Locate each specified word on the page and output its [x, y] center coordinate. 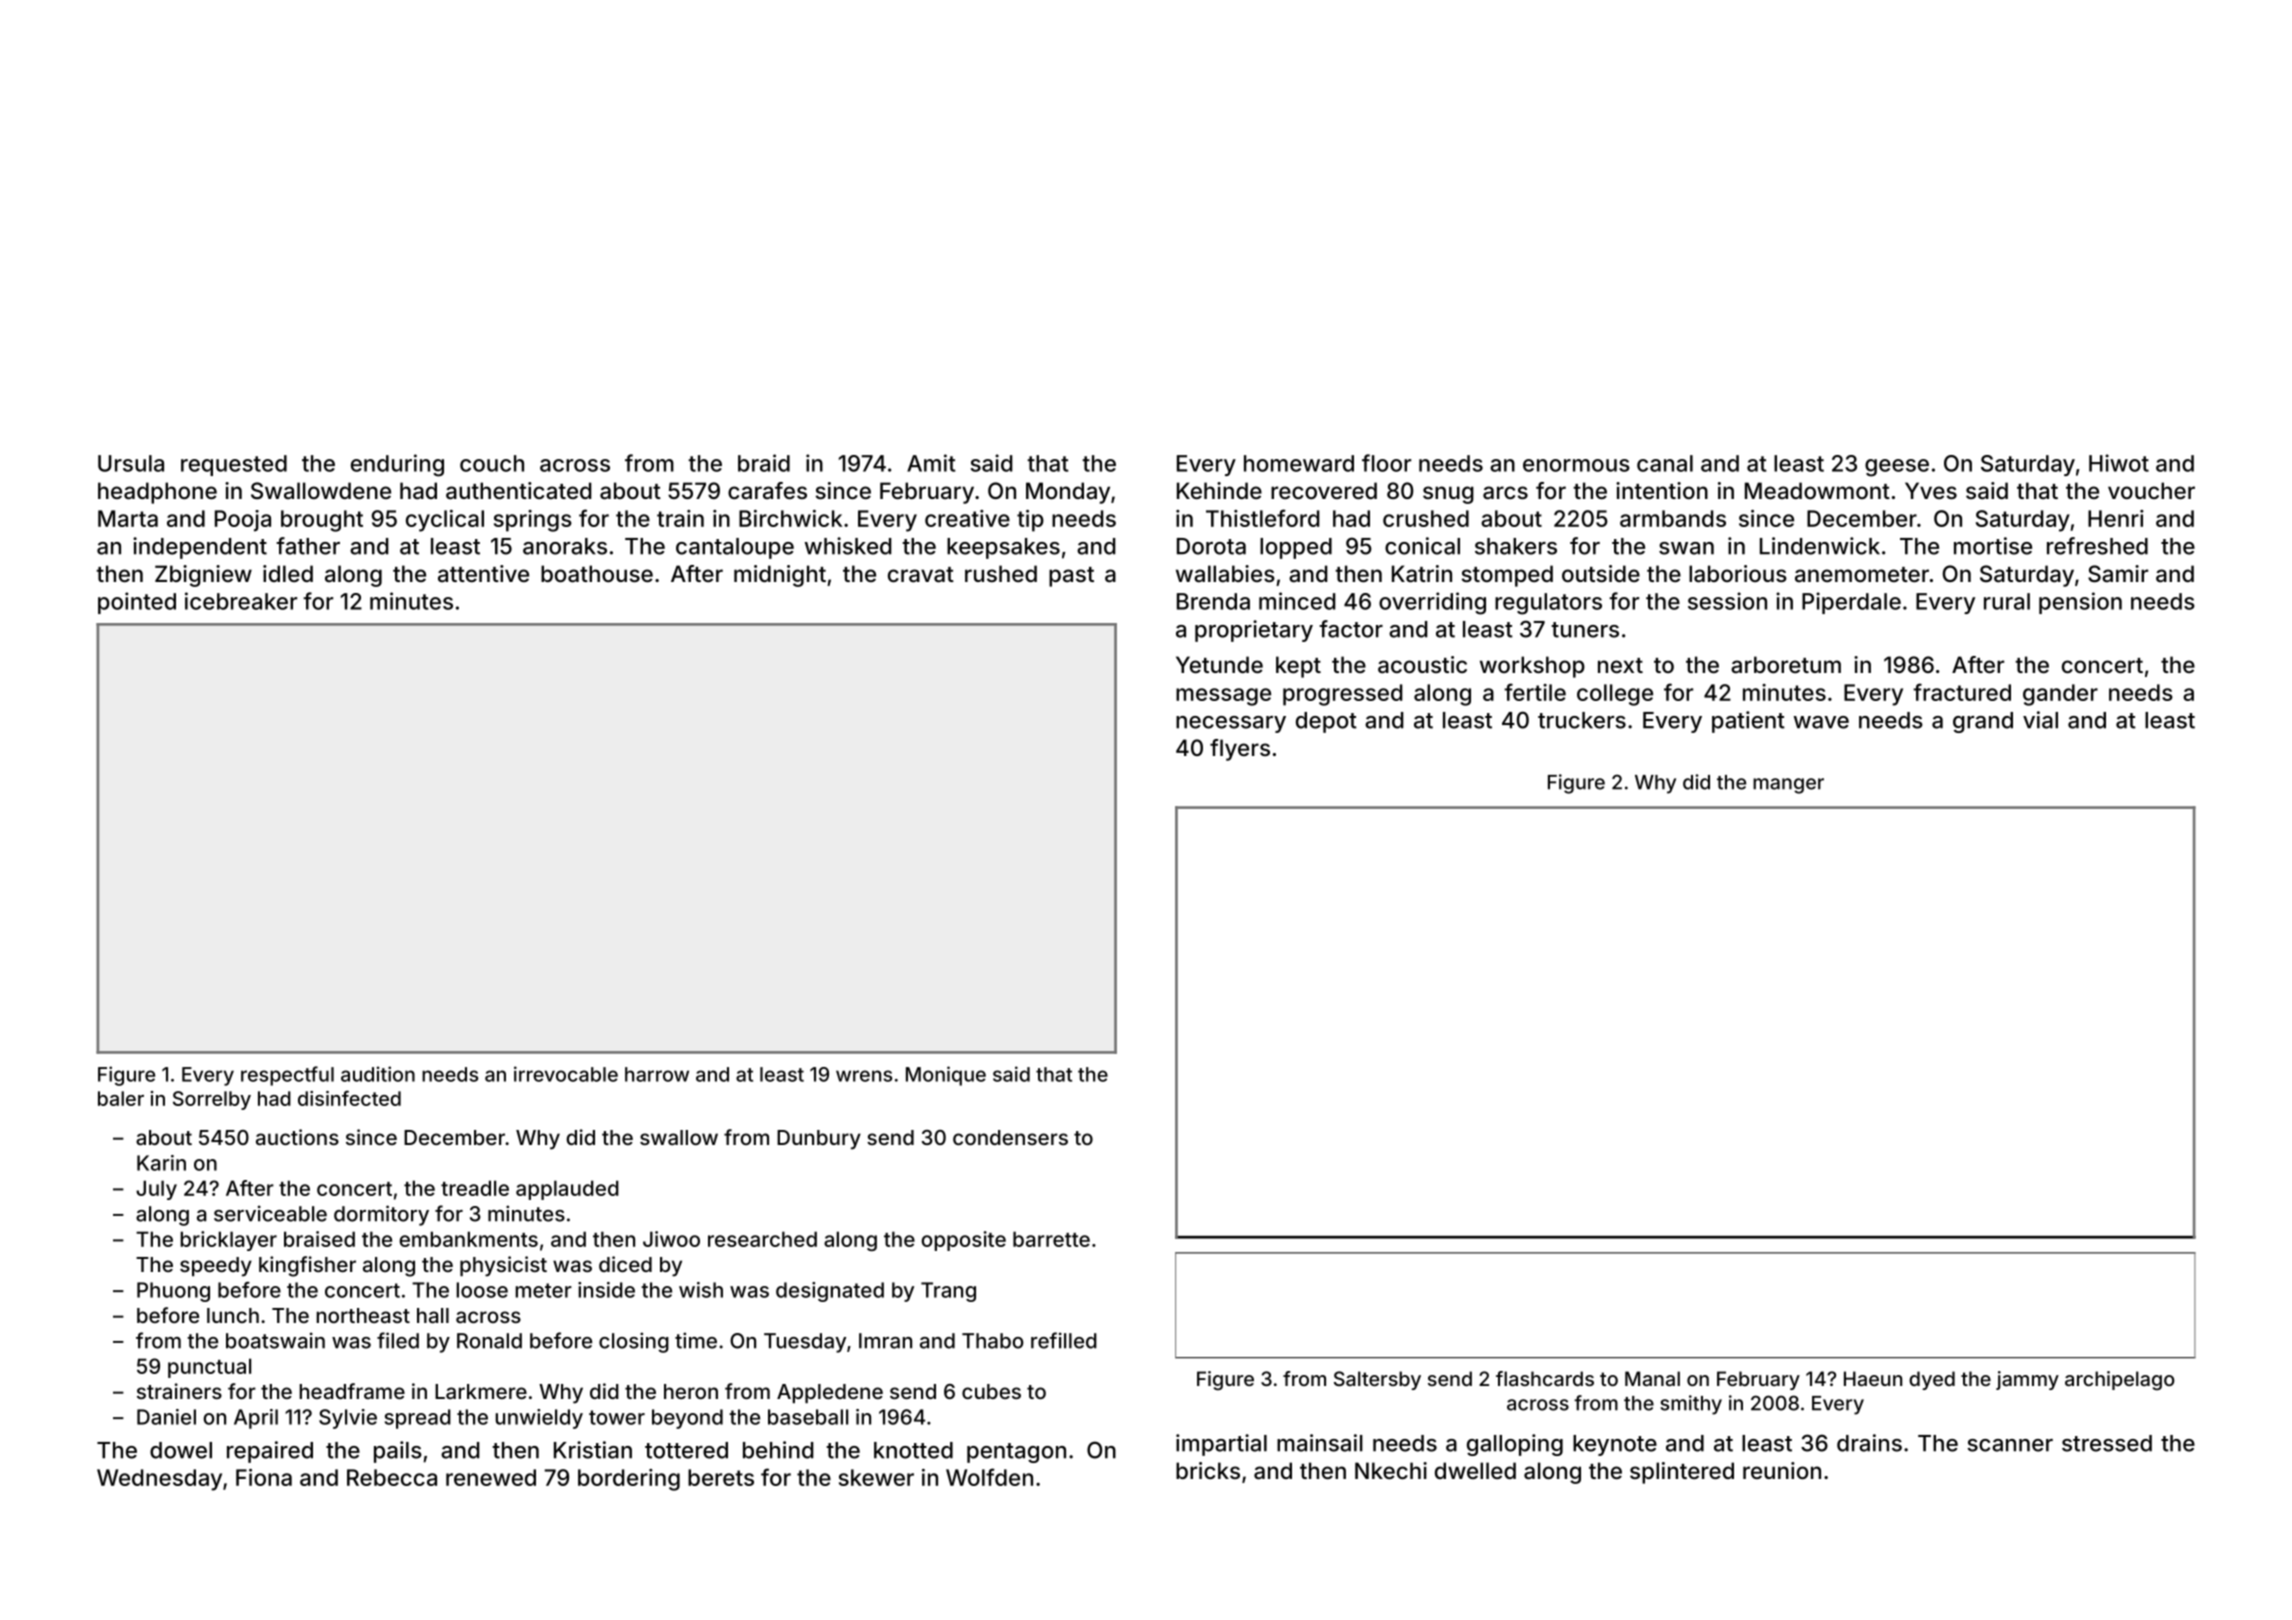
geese [1897, 468]
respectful [287, 1076]
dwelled [1475, 1470]
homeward [1299, 463]
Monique [946, 1076]
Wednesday [159, 1480]
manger [1788, 786]
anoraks [565, 546]
